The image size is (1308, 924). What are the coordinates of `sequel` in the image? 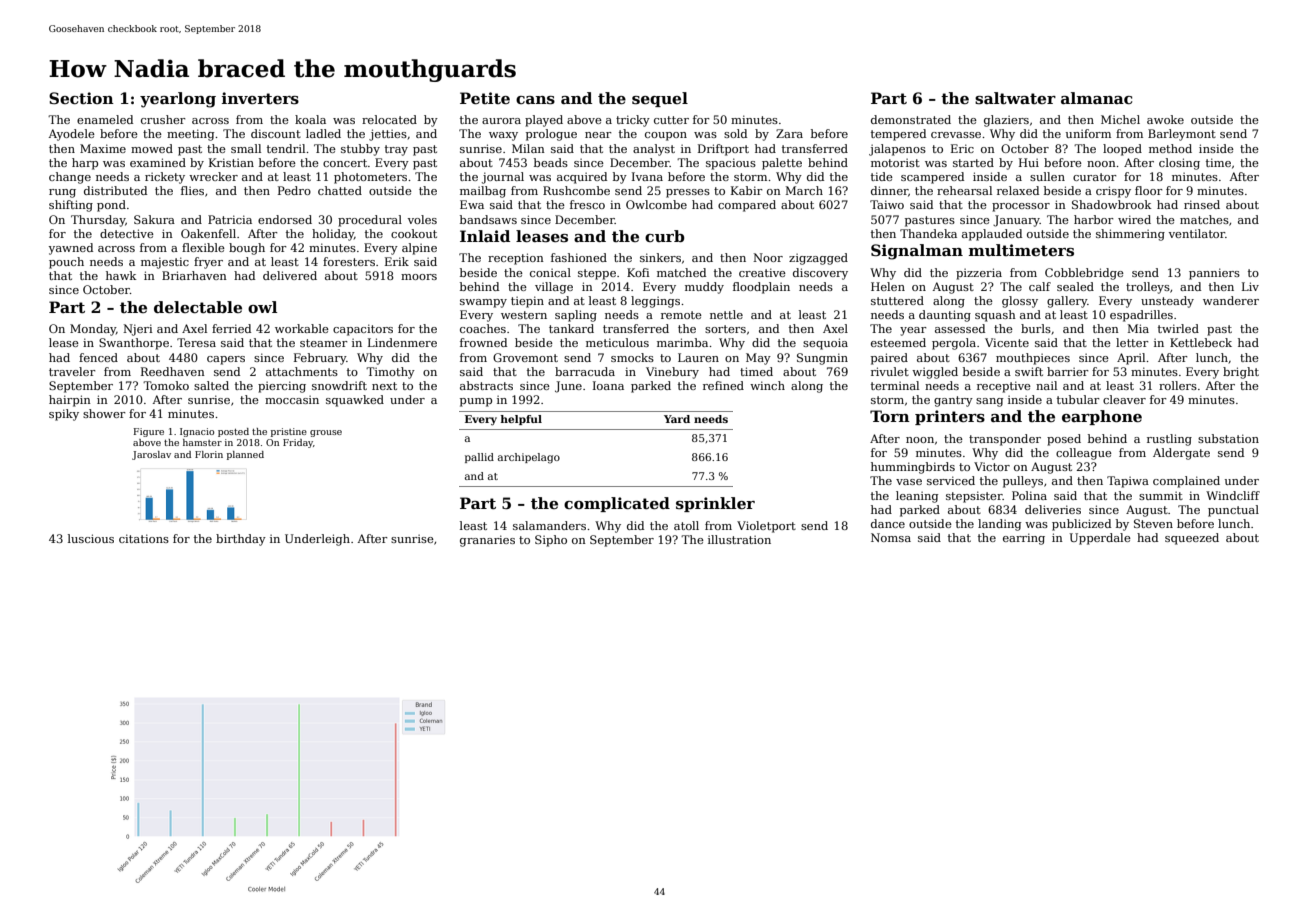 It's located at (660, 99).
